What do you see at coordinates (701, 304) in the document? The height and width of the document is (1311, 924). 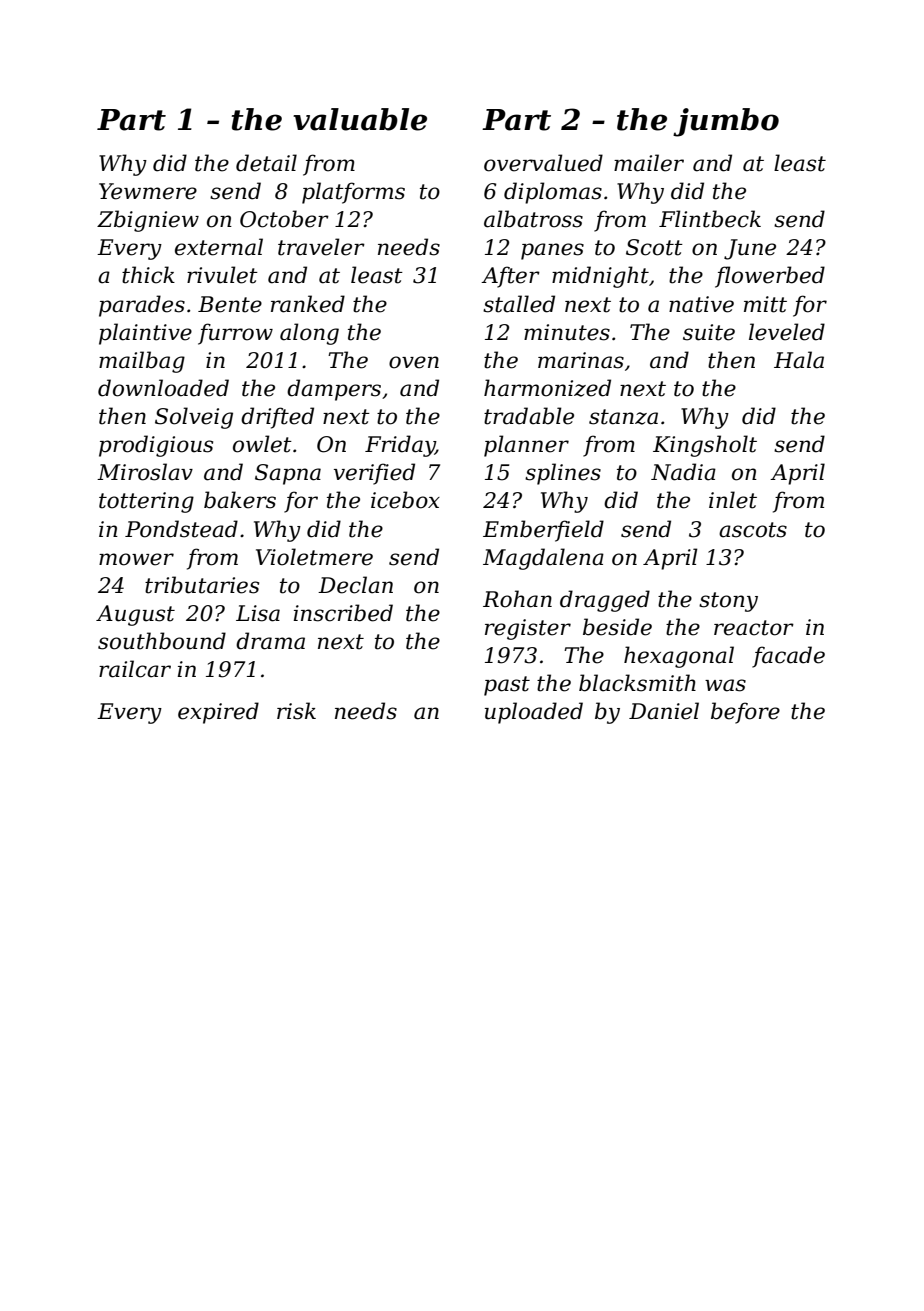 I see `native` at bounding box center [701, 304].
